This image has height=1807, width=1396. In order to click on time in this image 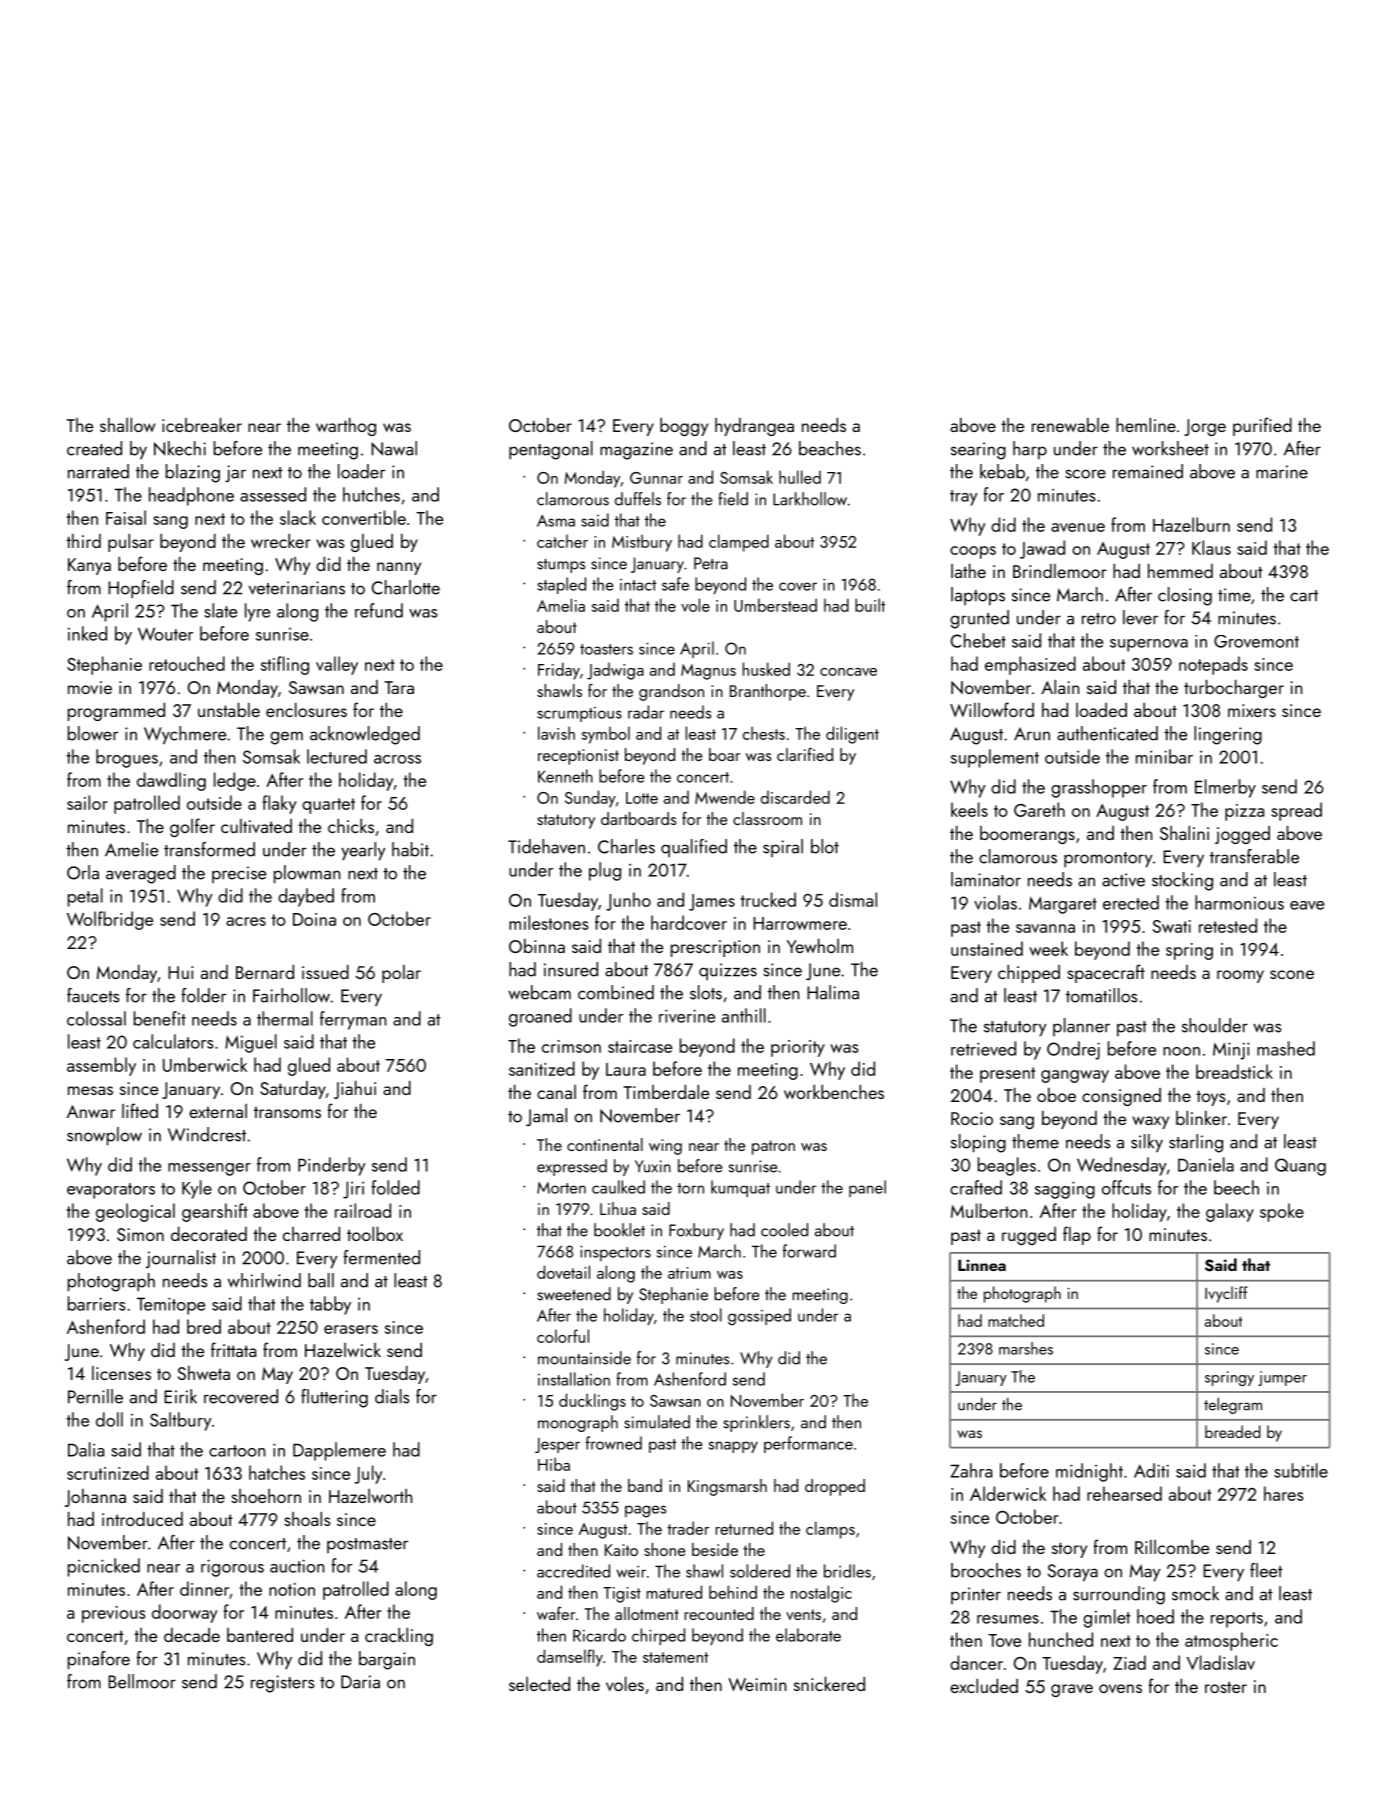, I will do `click(1234, 595)`.
